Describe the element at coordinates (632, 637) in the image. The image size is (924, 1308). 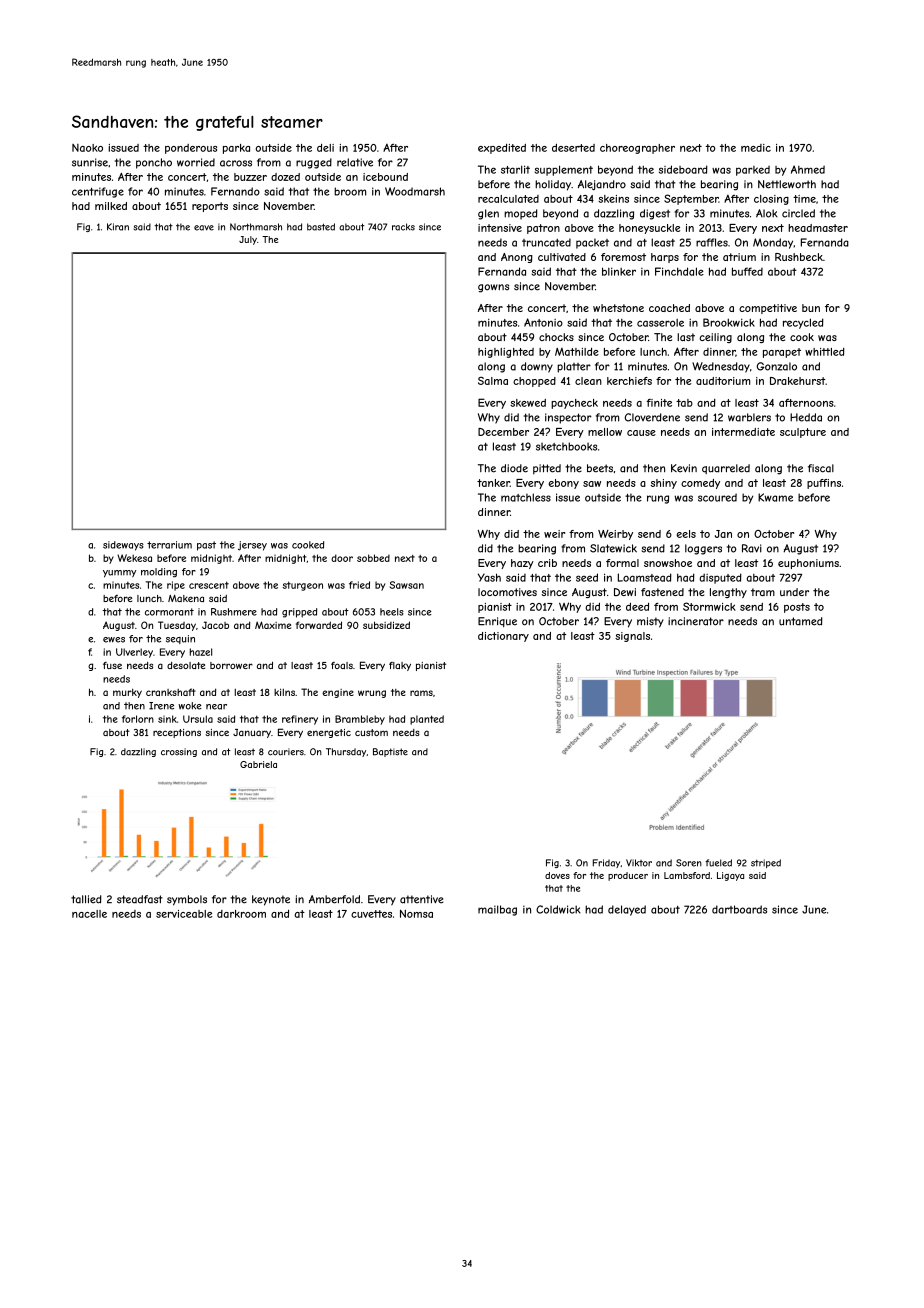
I see `signals` at that location.
